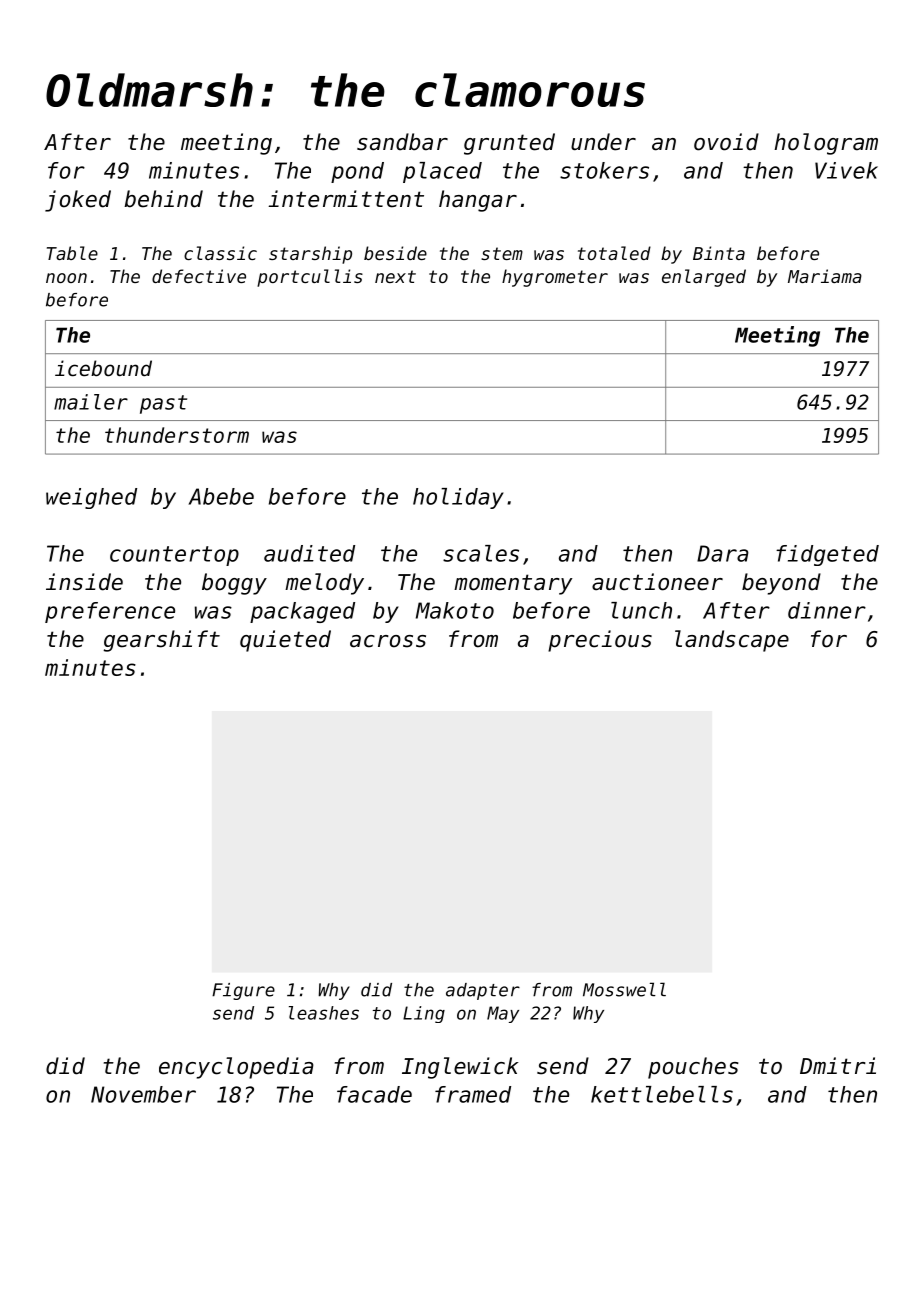  I want to click on ovoid, so click(726, 142).
